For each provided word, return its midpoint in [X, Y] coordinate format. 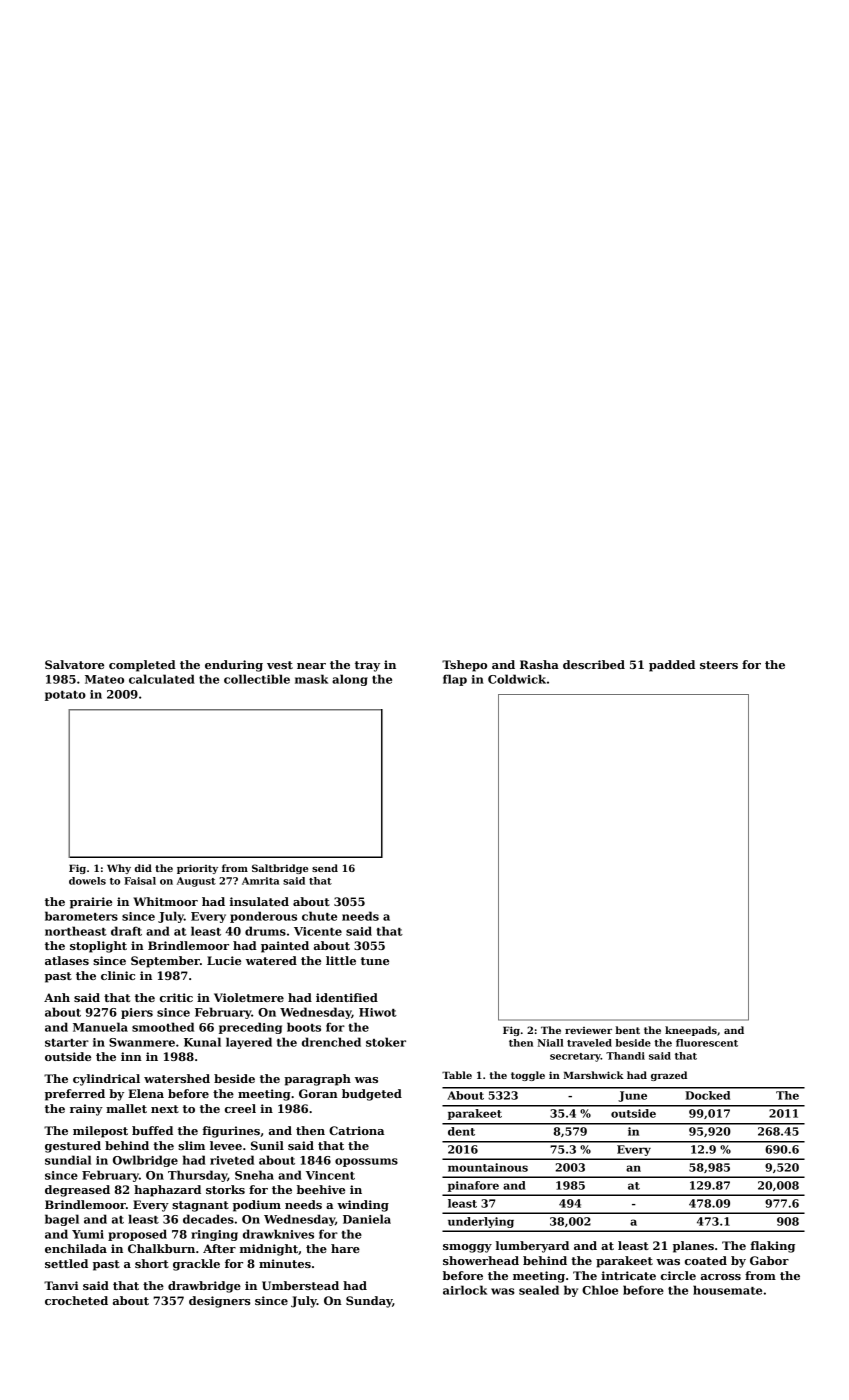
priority [197, 869]
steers [719, 665]
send [325, 868]
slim [191, 1145]
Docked [707, 1095]
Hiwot [378, 1012]
